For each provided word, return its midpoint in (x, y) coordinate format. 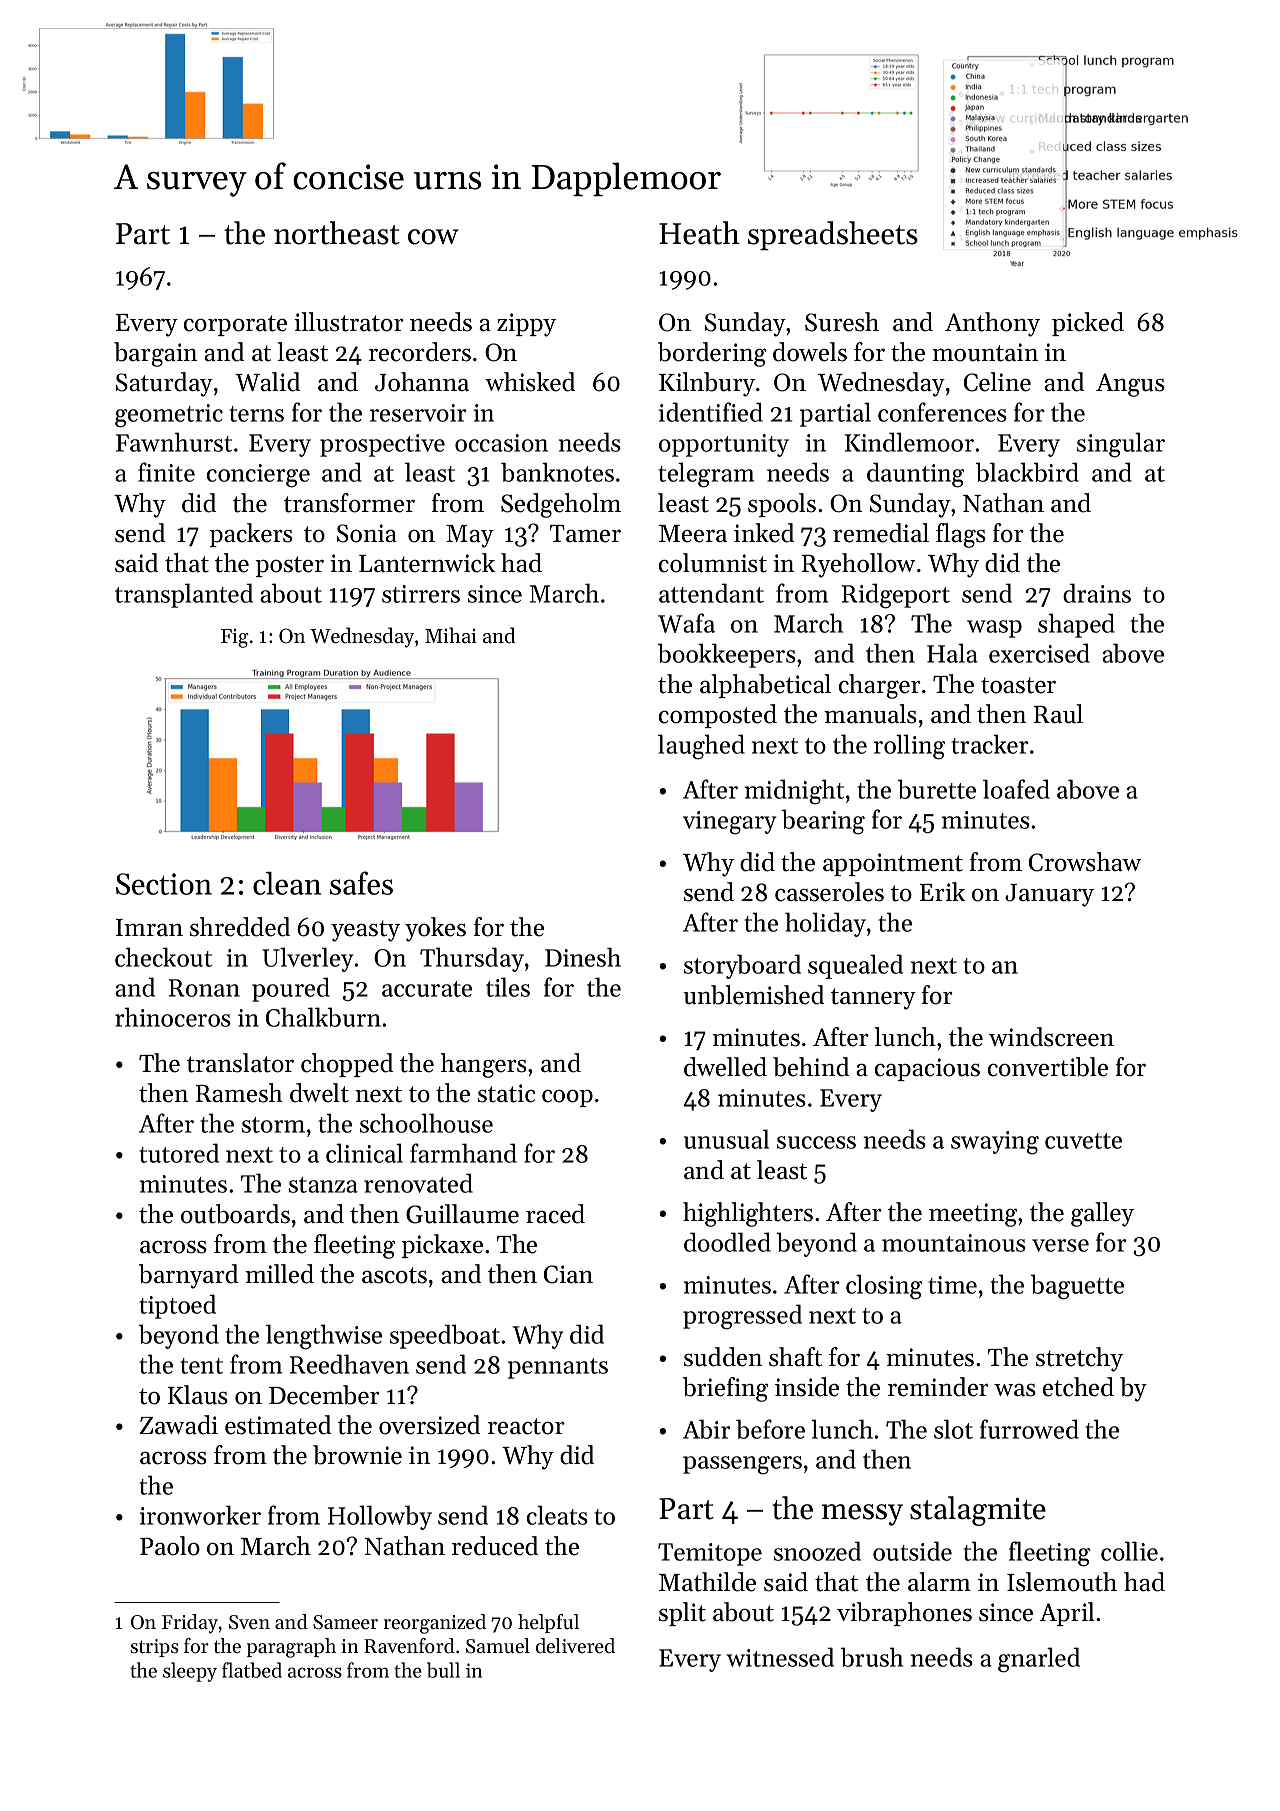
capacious (927, 1069)
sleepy (190, 1672)
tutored (179, 1153)
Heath (699, 233)
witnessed (780, 1657)
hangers (484, 1065)
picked (1088, 324)
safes (361, 883)
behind (811, 1067)
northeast (337, 233)
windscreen (1051, 1037)
